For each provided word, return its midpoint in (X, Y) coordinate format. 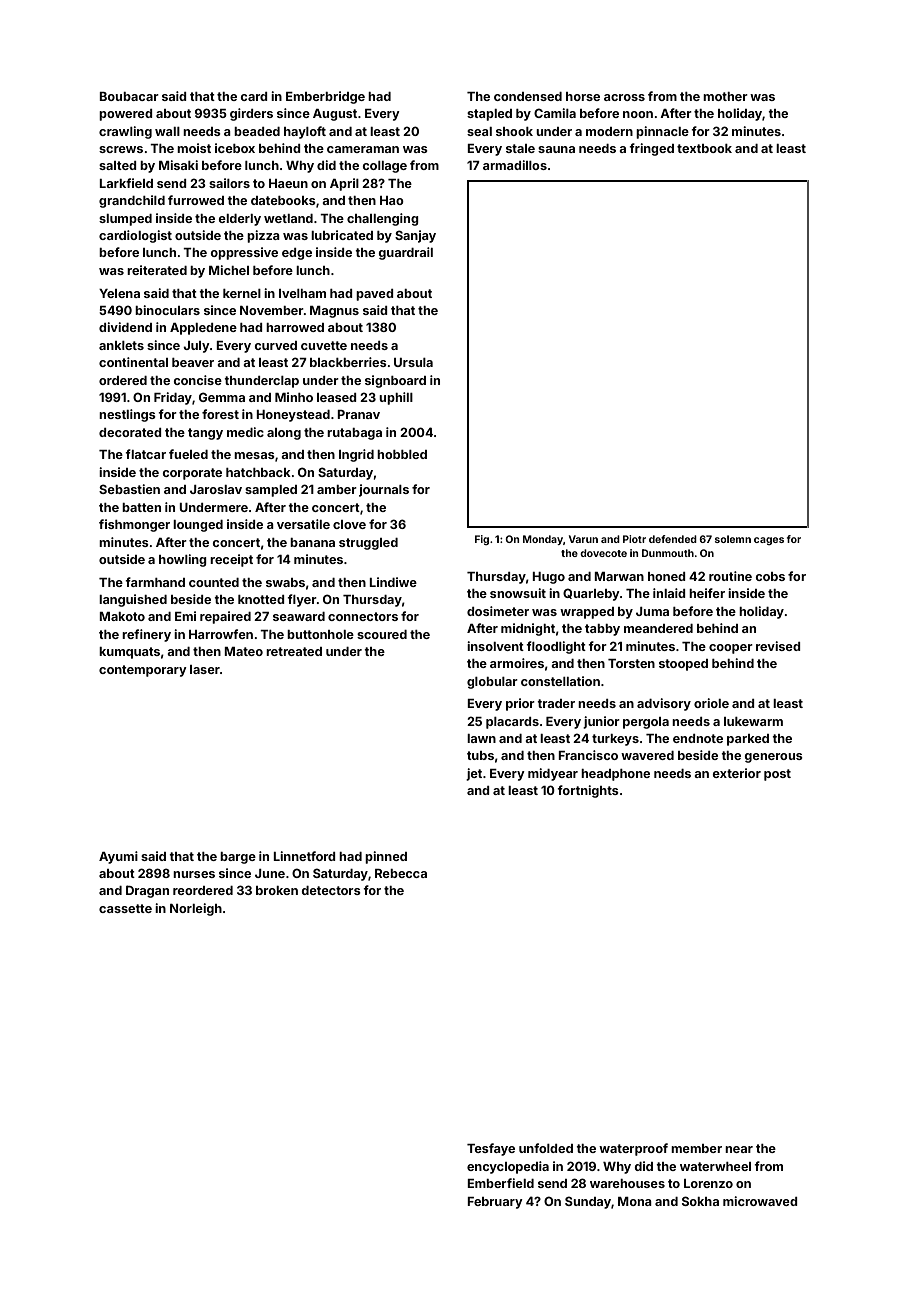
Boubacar (129, 96)
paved (375, 295)
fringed (651, 149)
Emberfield (500, 1183)
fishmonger (134, 525)
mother (725, 96)
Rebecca (401, 873)
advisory (664, 704)
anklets (121, 345)
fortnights (588, 791)
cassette (125, 908)
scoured (382, 634)
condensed (528, 96)
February (495, 1203)
